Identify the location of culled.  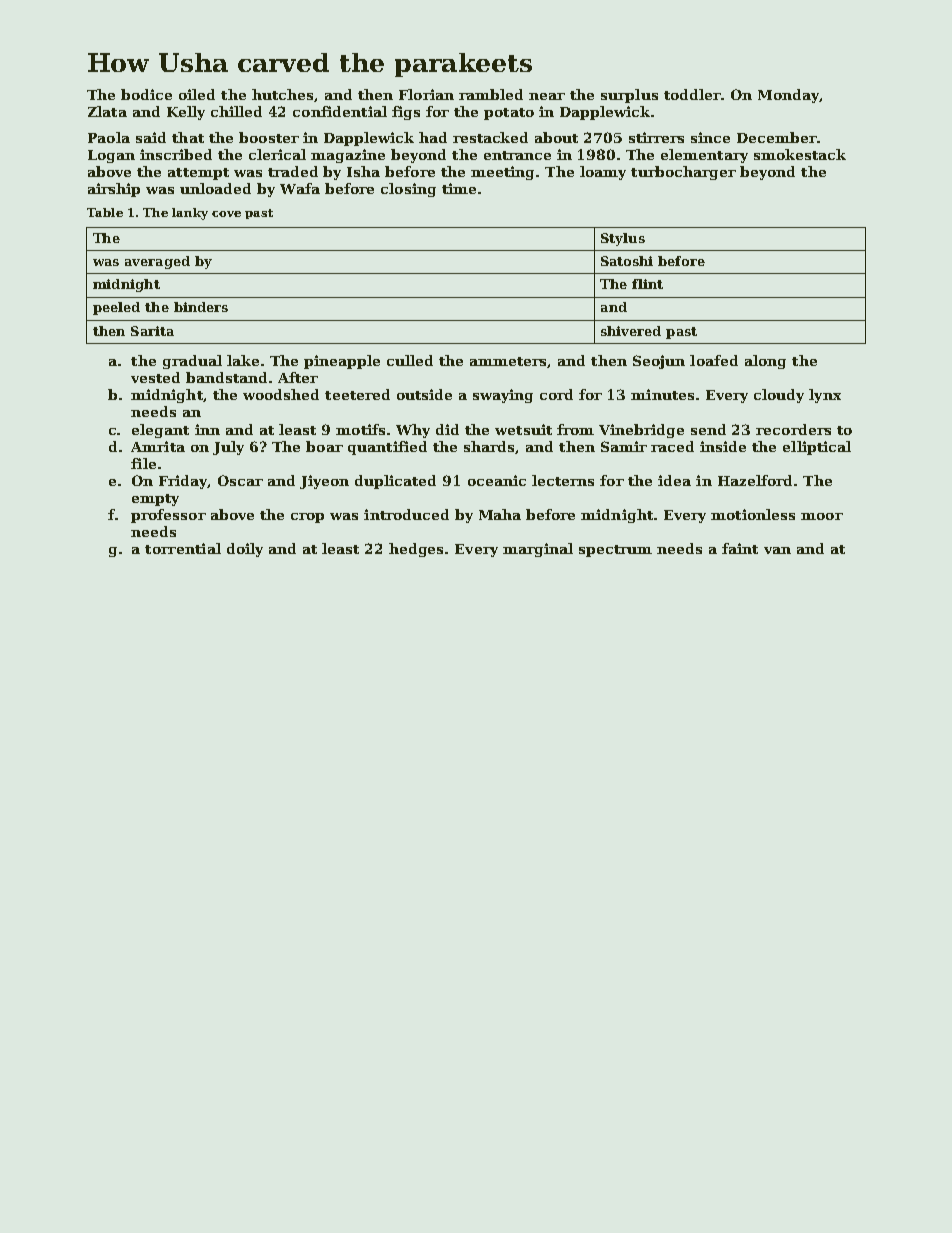
(410, 360).
